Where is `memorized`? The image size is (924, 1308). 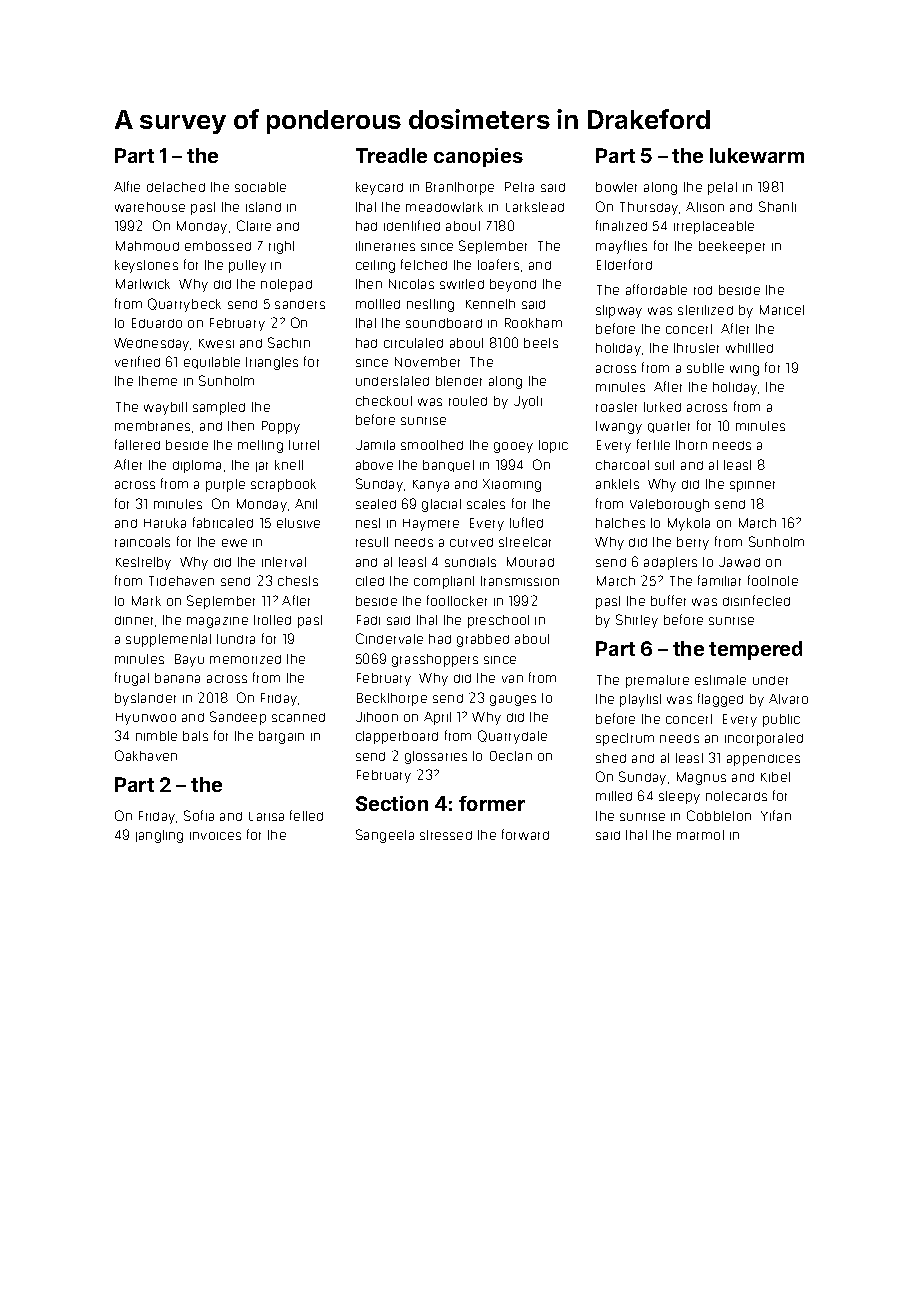 memorized is located at coordinates (245, 659).
